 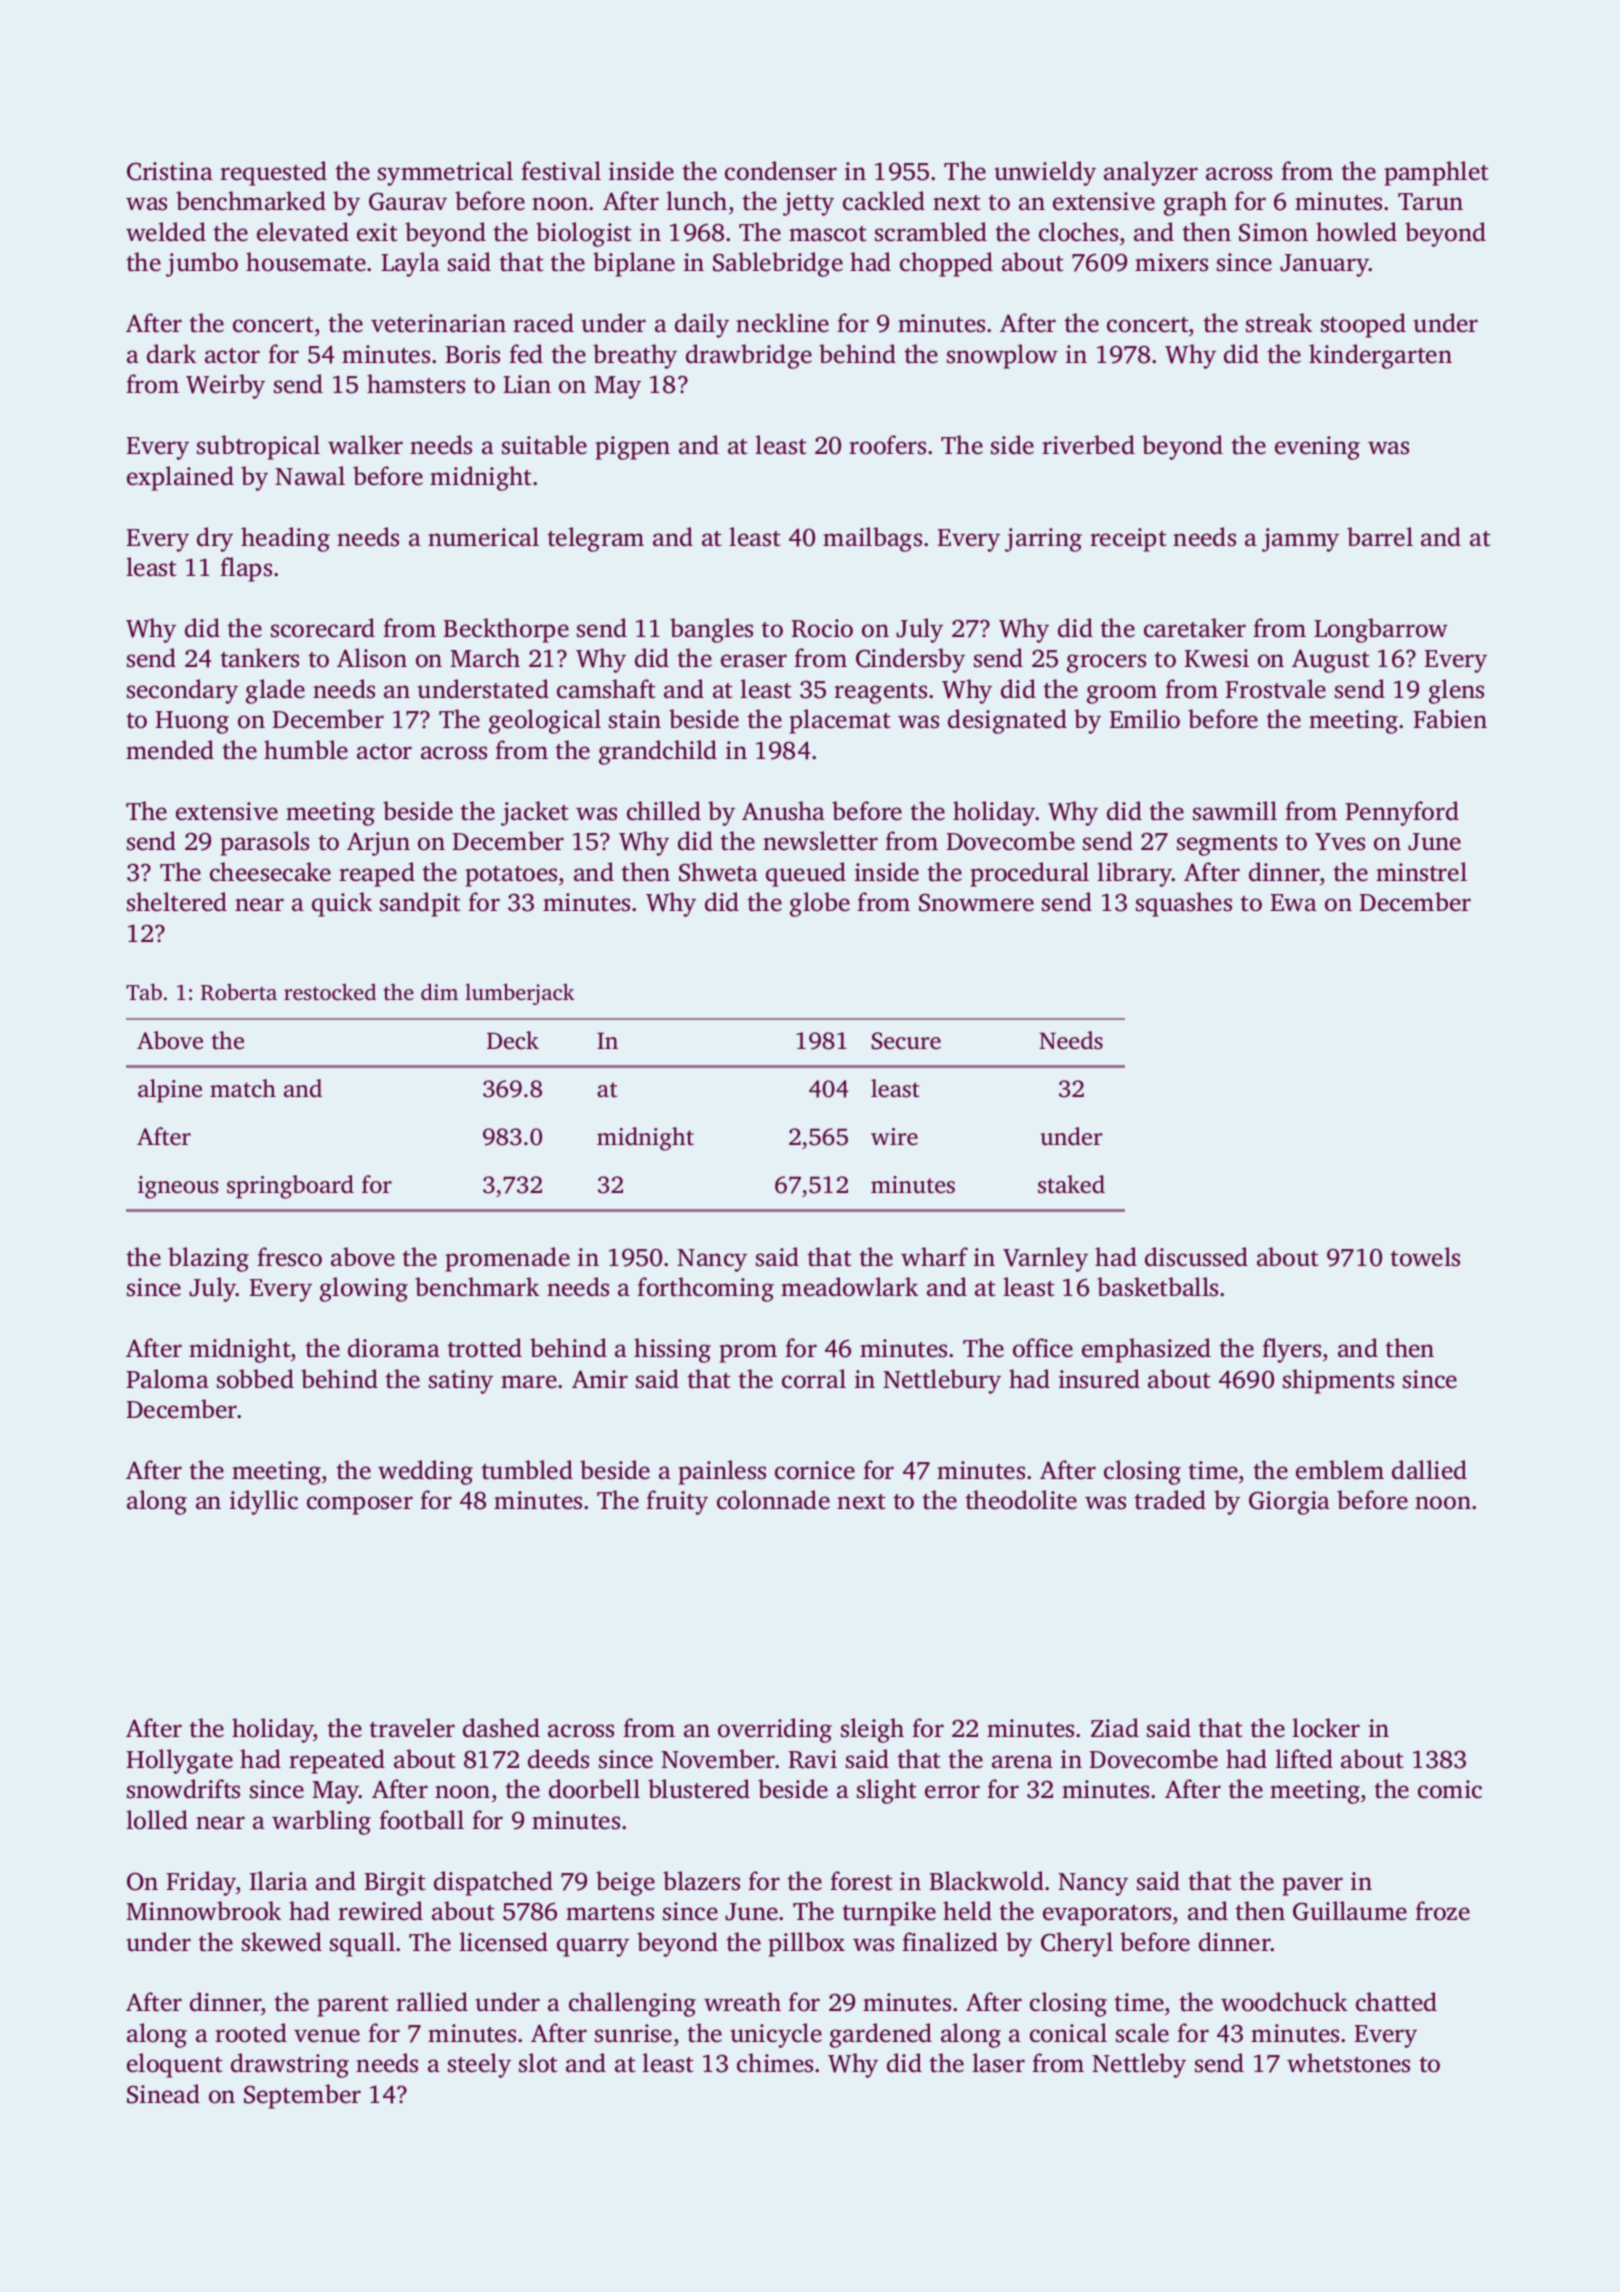 I want to click on blazers, so click(x=701, y=1881).
